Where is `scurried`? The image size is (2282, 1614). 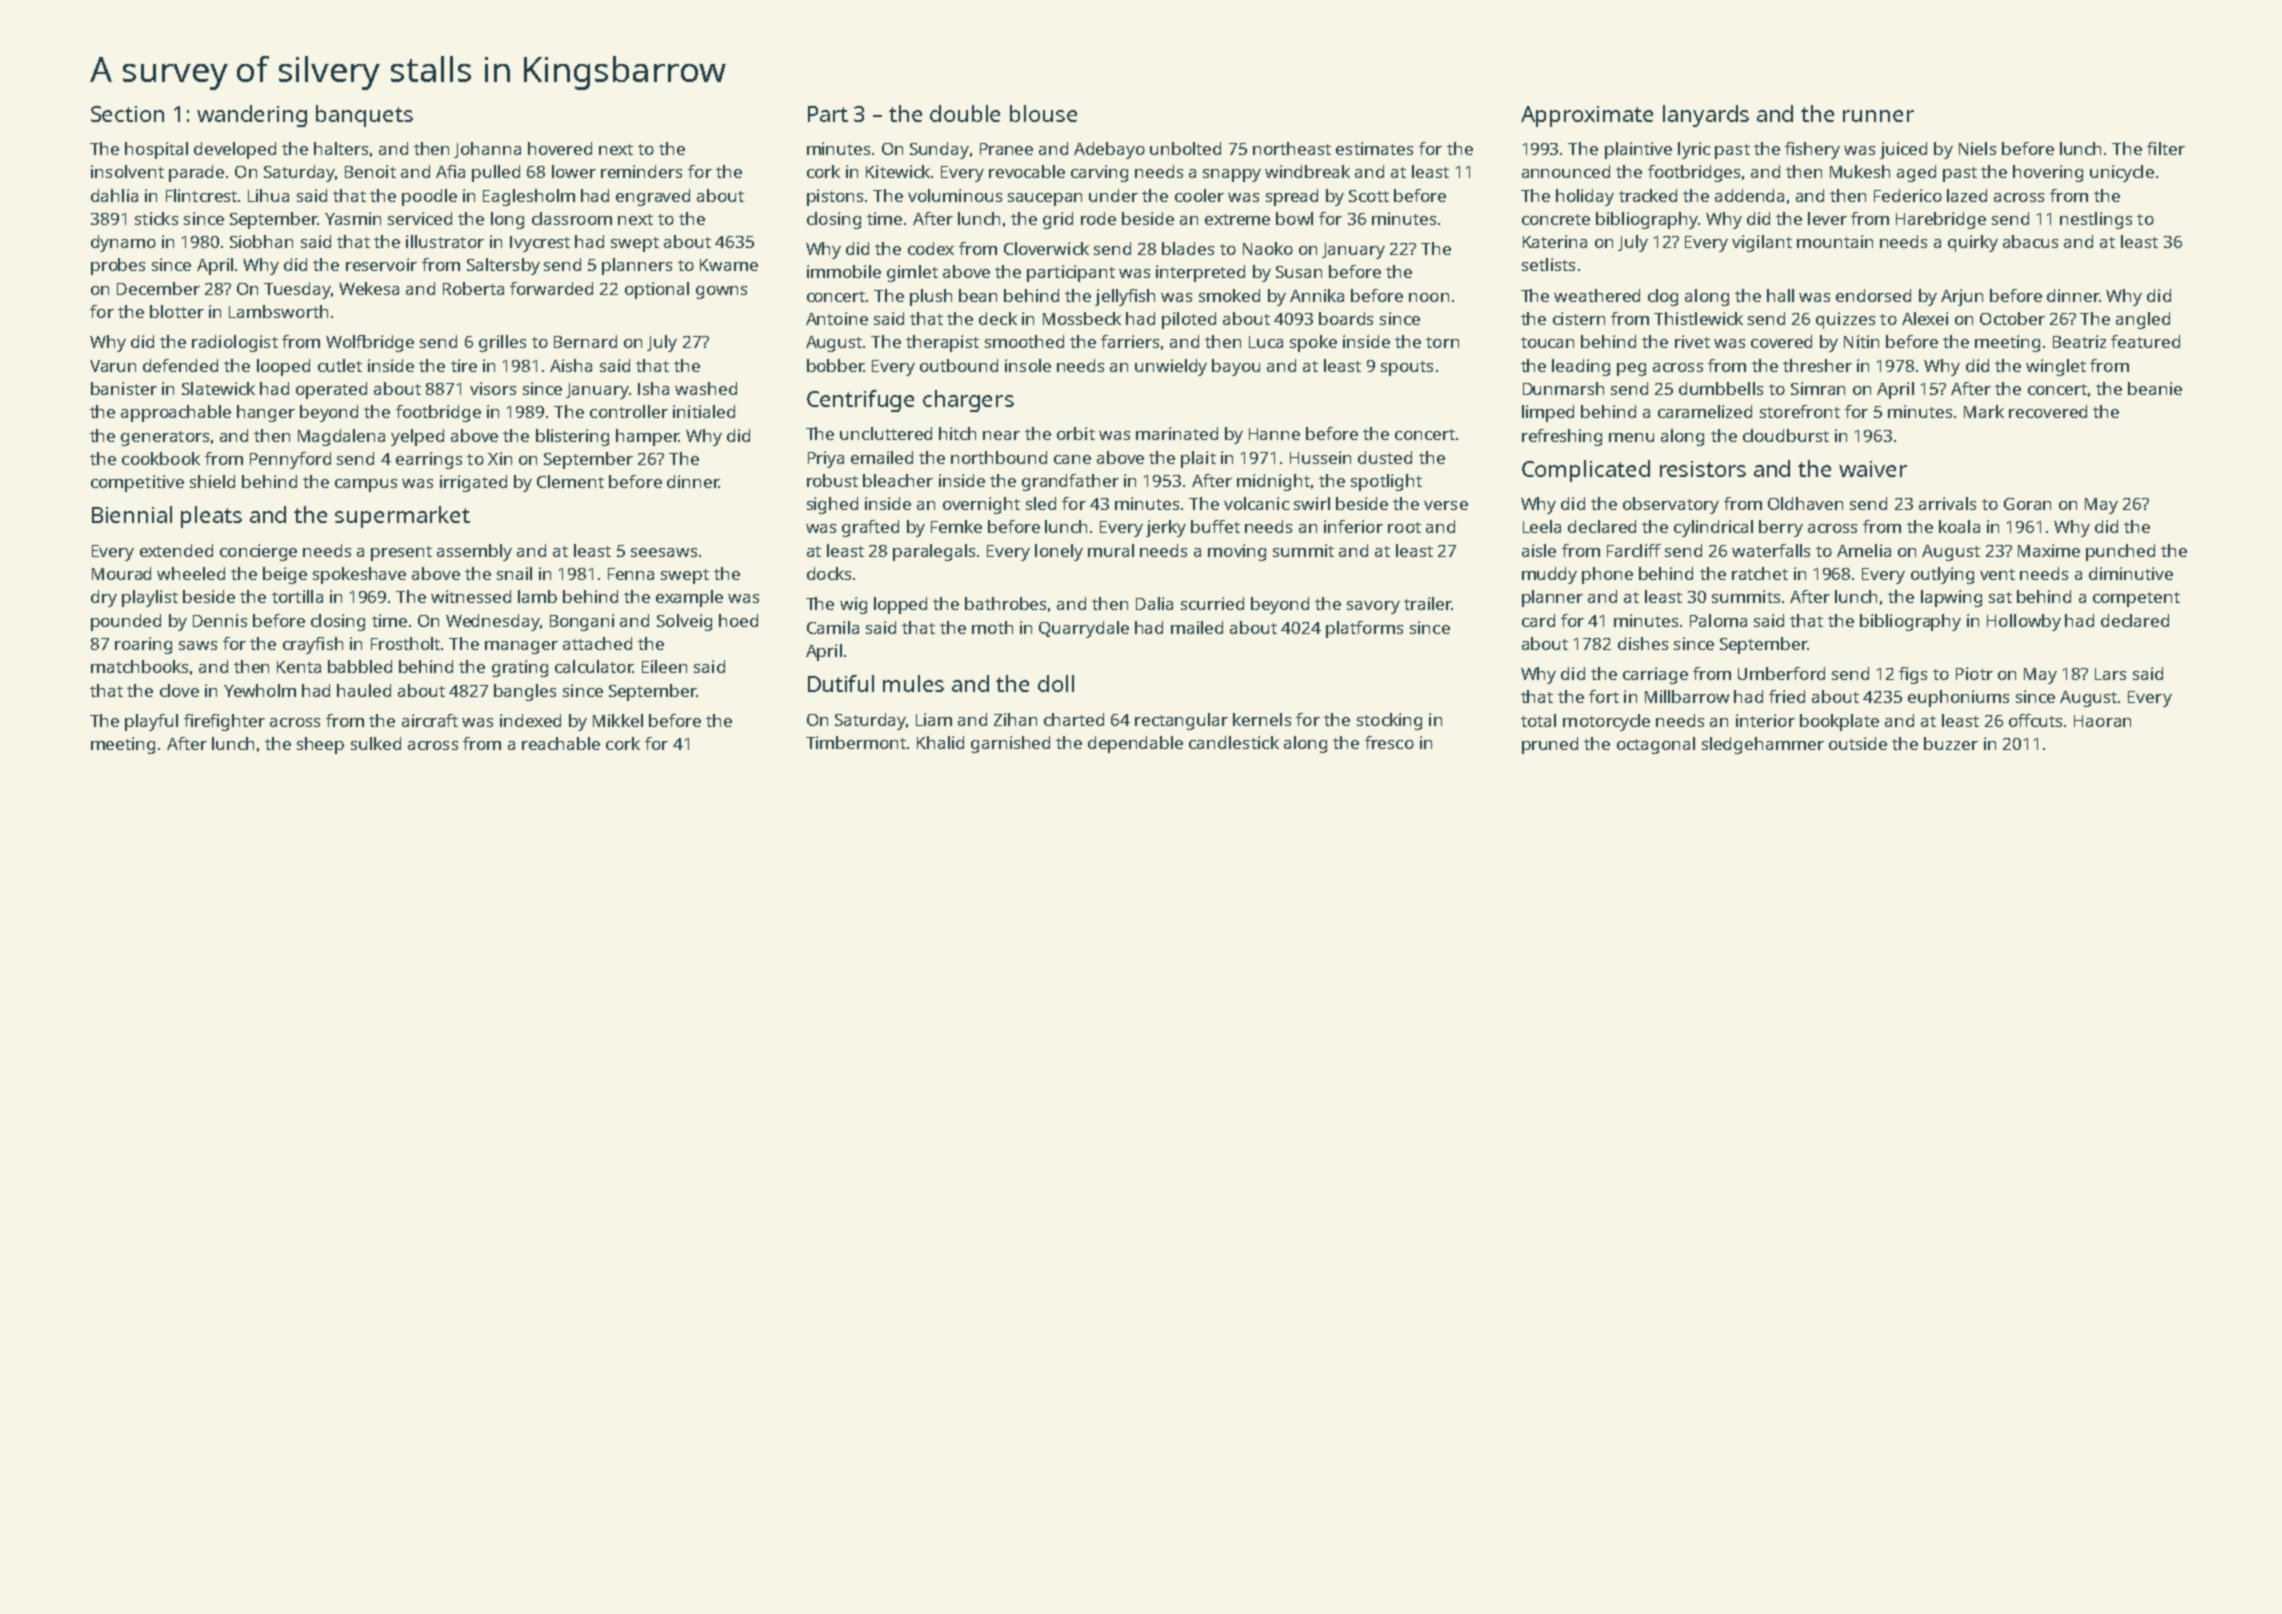
scurried is located at coordinates (1212, 603).
